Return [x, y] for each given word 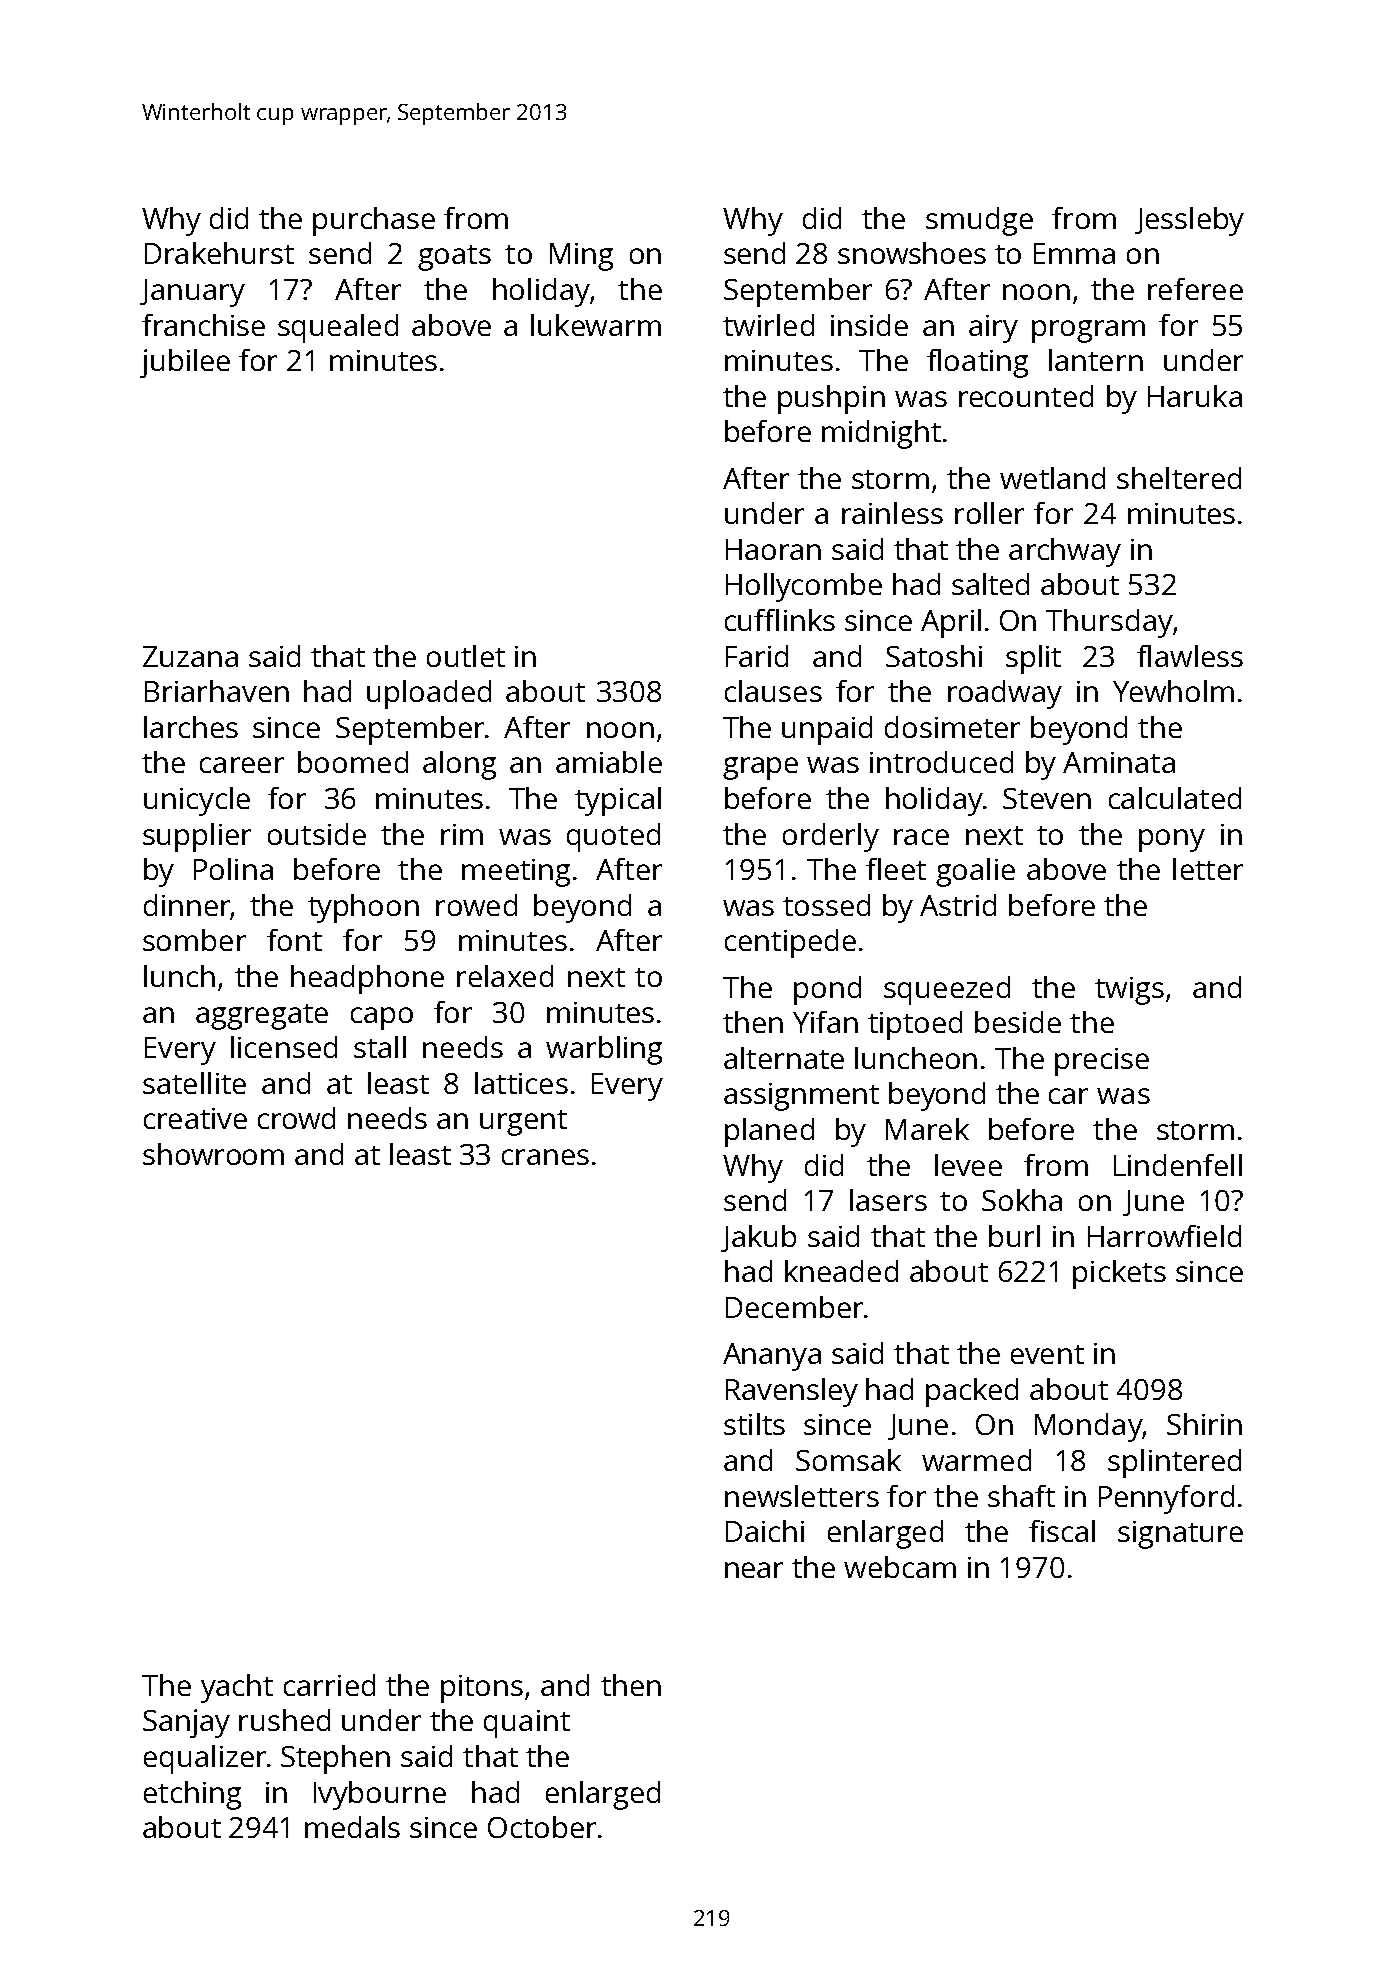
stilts [754, 1424]
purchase [374, 221]
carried [329, 1685]
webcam [900, 1567]
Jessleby [1189, 221]
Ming [581, 257]
